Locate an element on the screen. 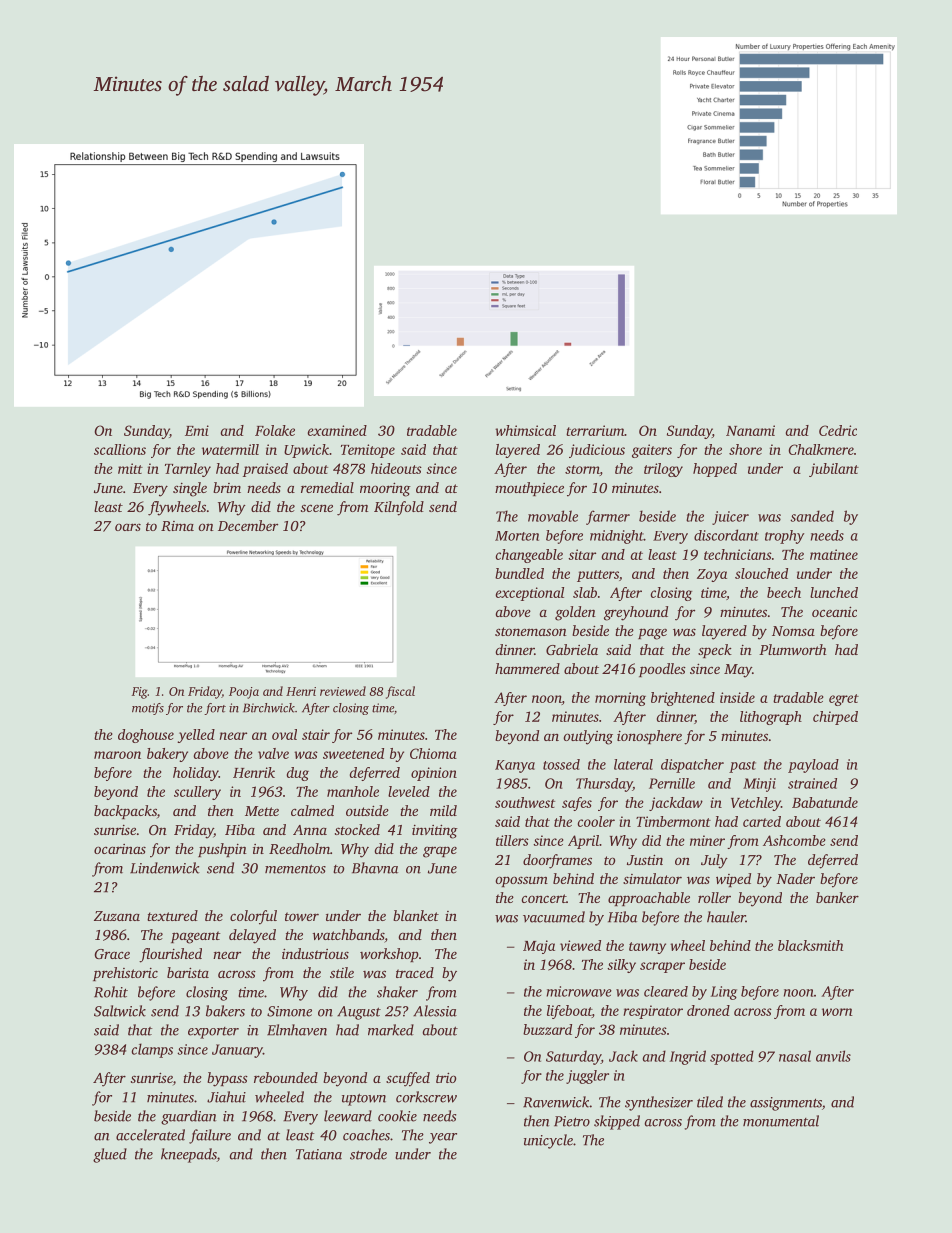  glued is located at coordinates (110, 1155).
